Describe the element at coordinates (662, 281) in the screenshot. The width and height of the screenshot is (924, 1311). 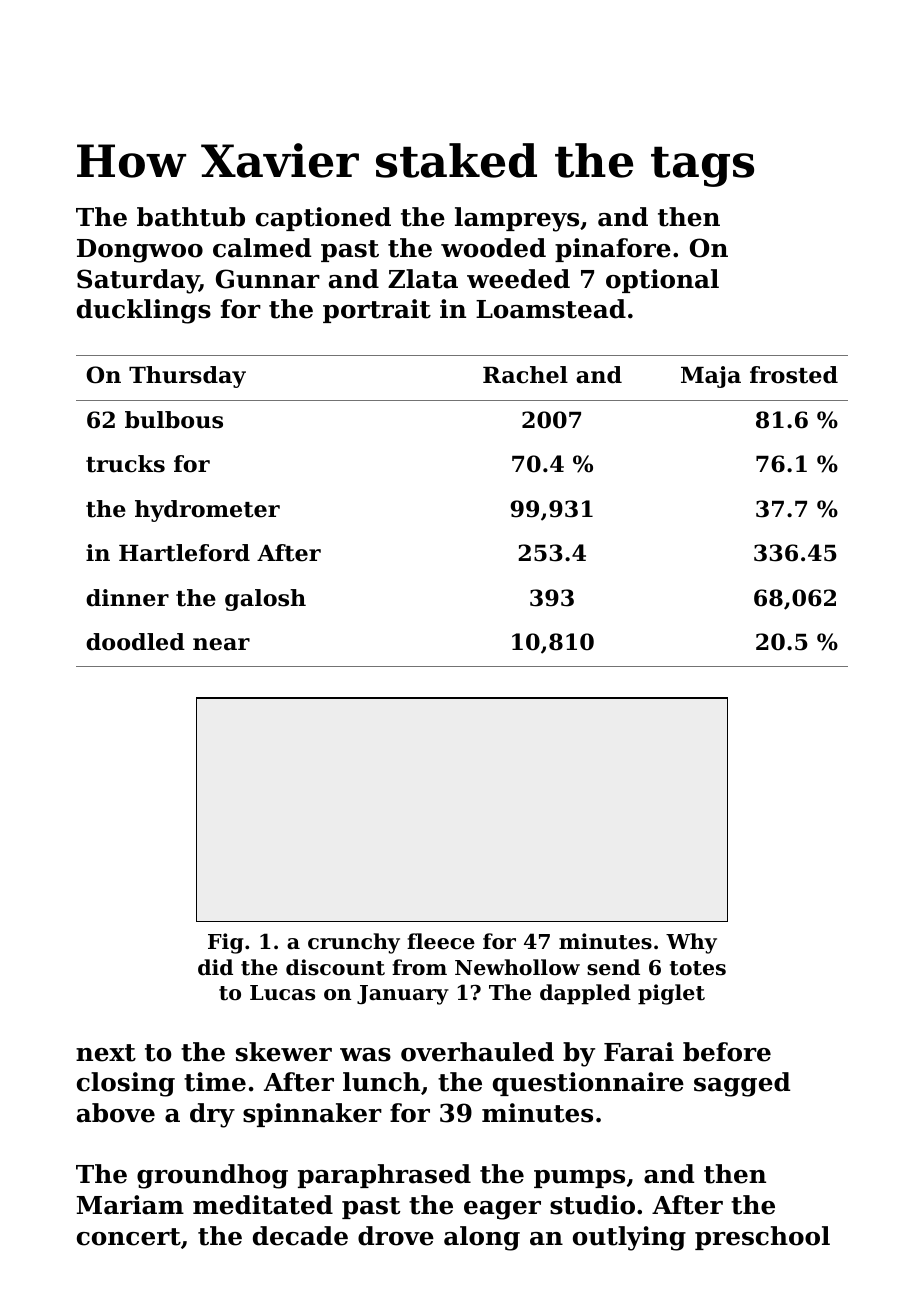
I see `optional` at that location.
